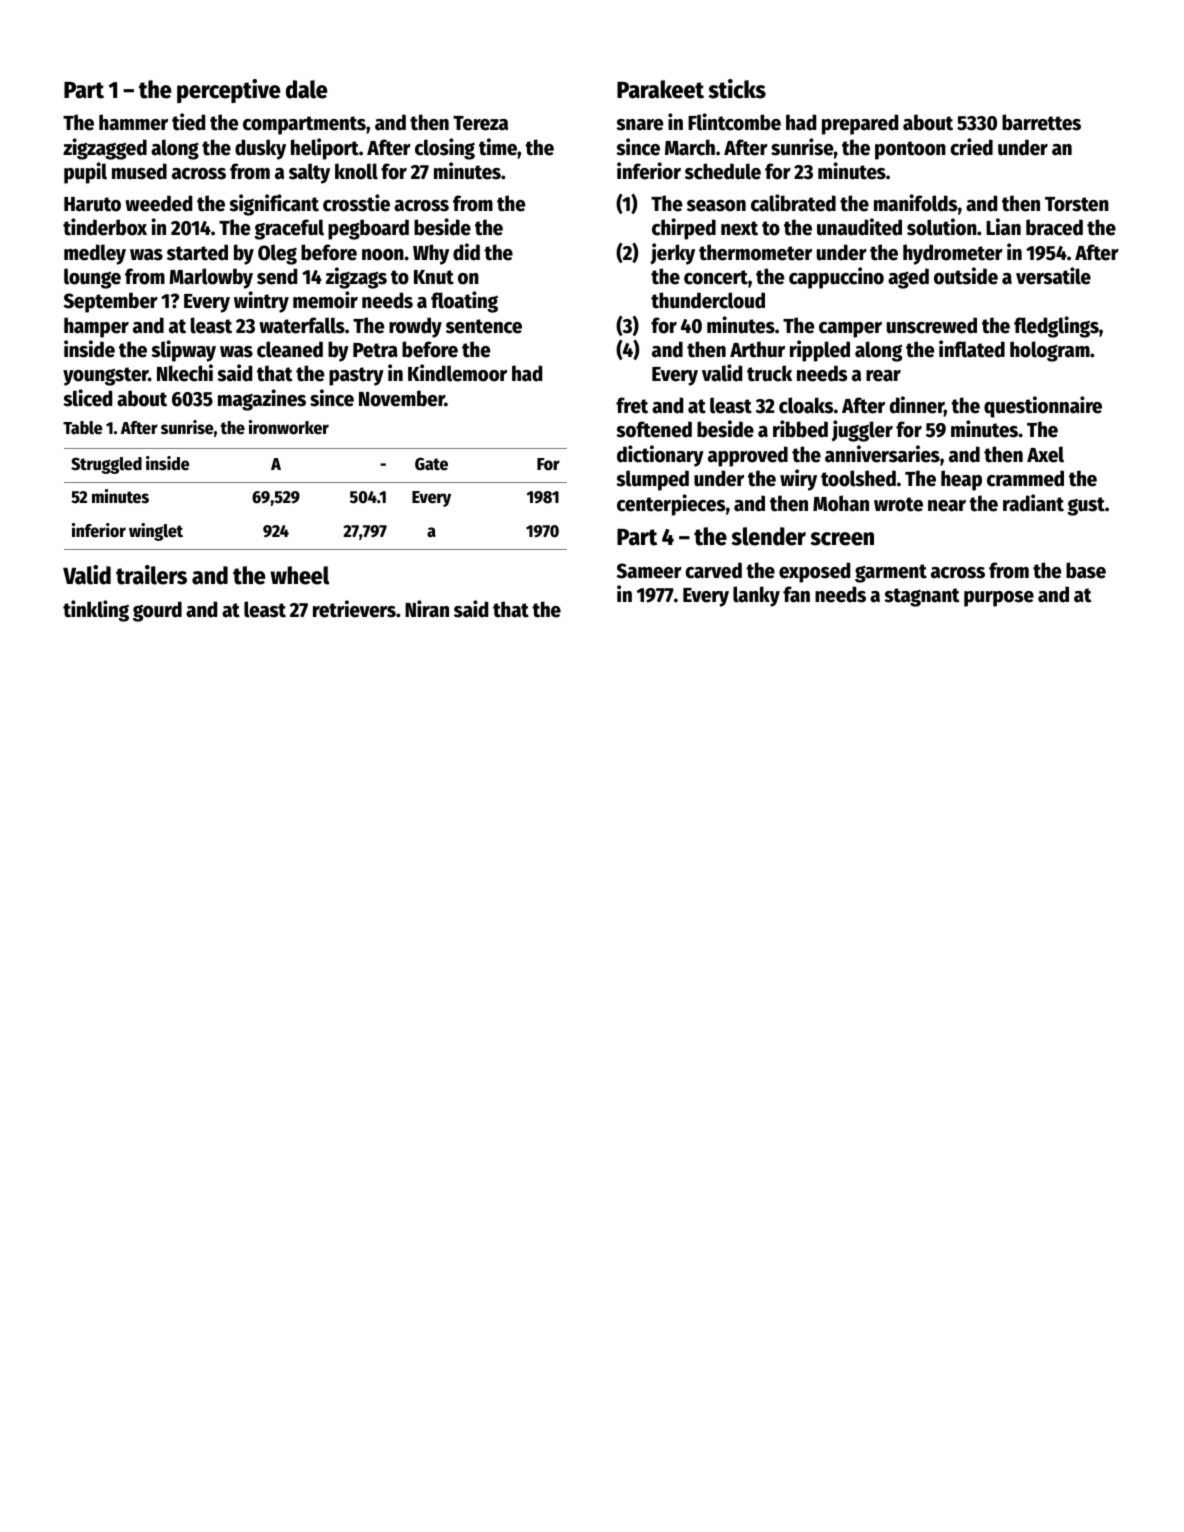 The width and height of the image is (1184, 1532). Describe the element at coordinates (737, 89) in the image. I see `sticks` at that location.
